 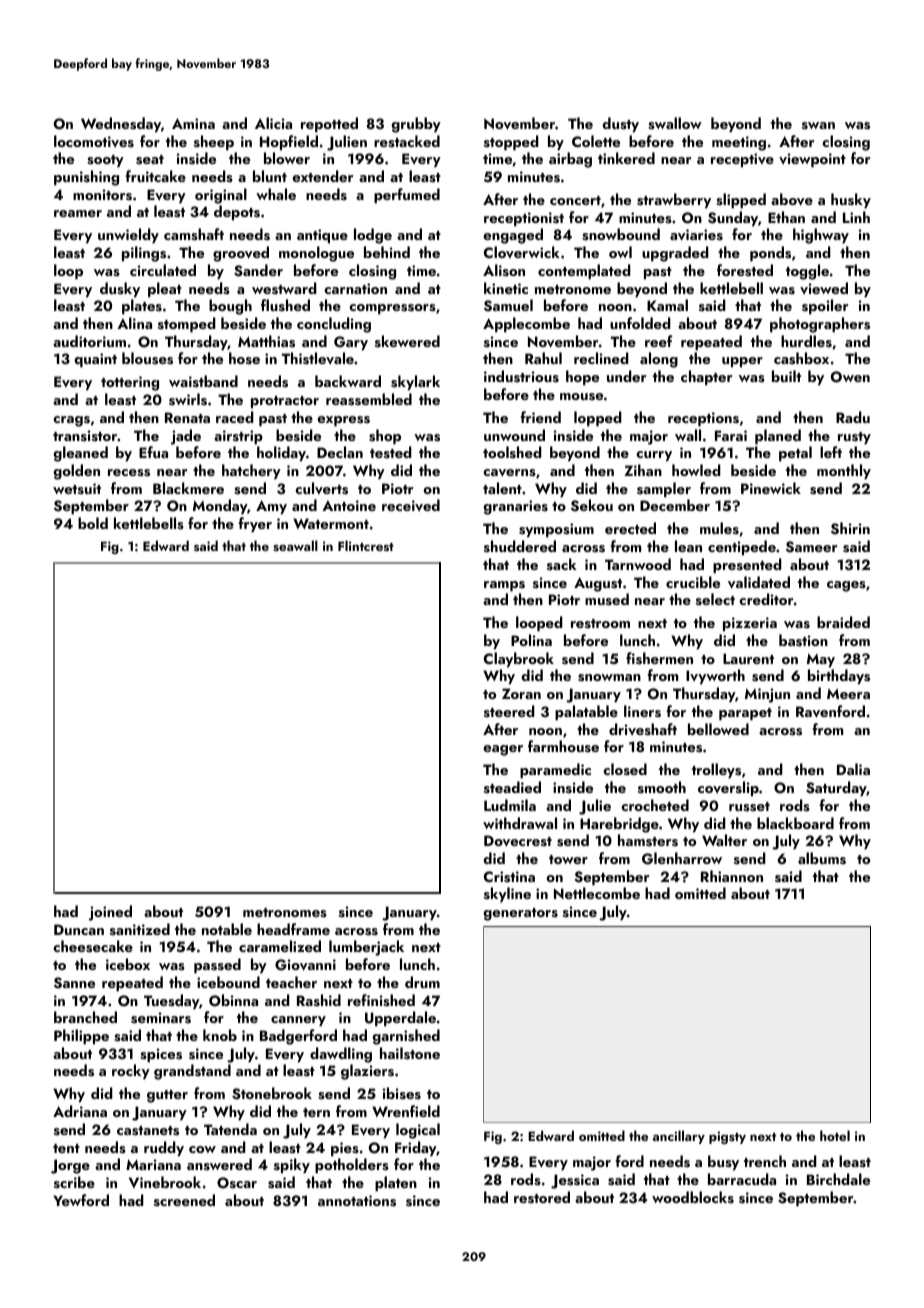 I want to click on airbag, so click(x=570, y=160).
